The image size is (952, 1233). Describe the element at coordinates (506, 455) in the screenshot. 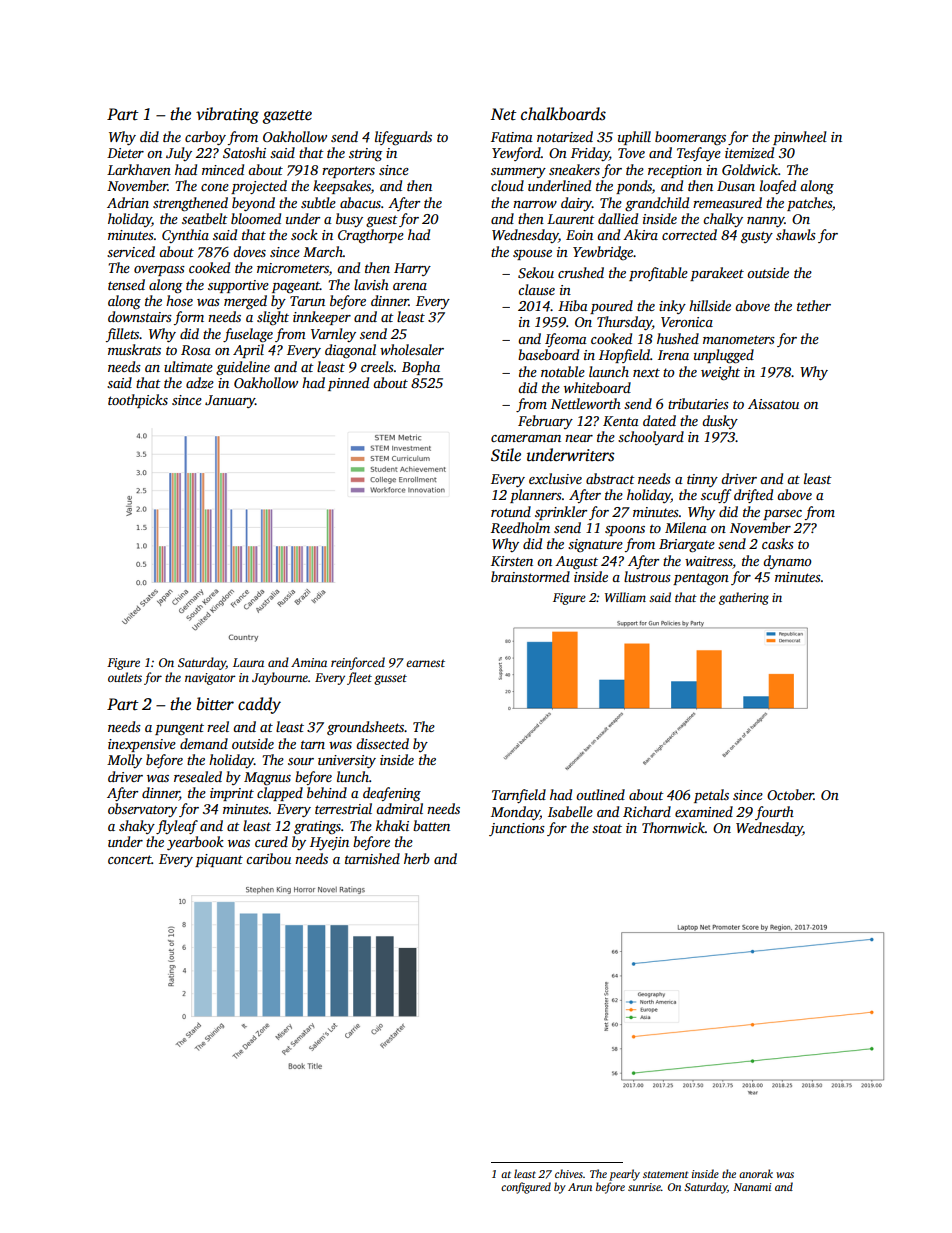

I see `Stile` at that location.
